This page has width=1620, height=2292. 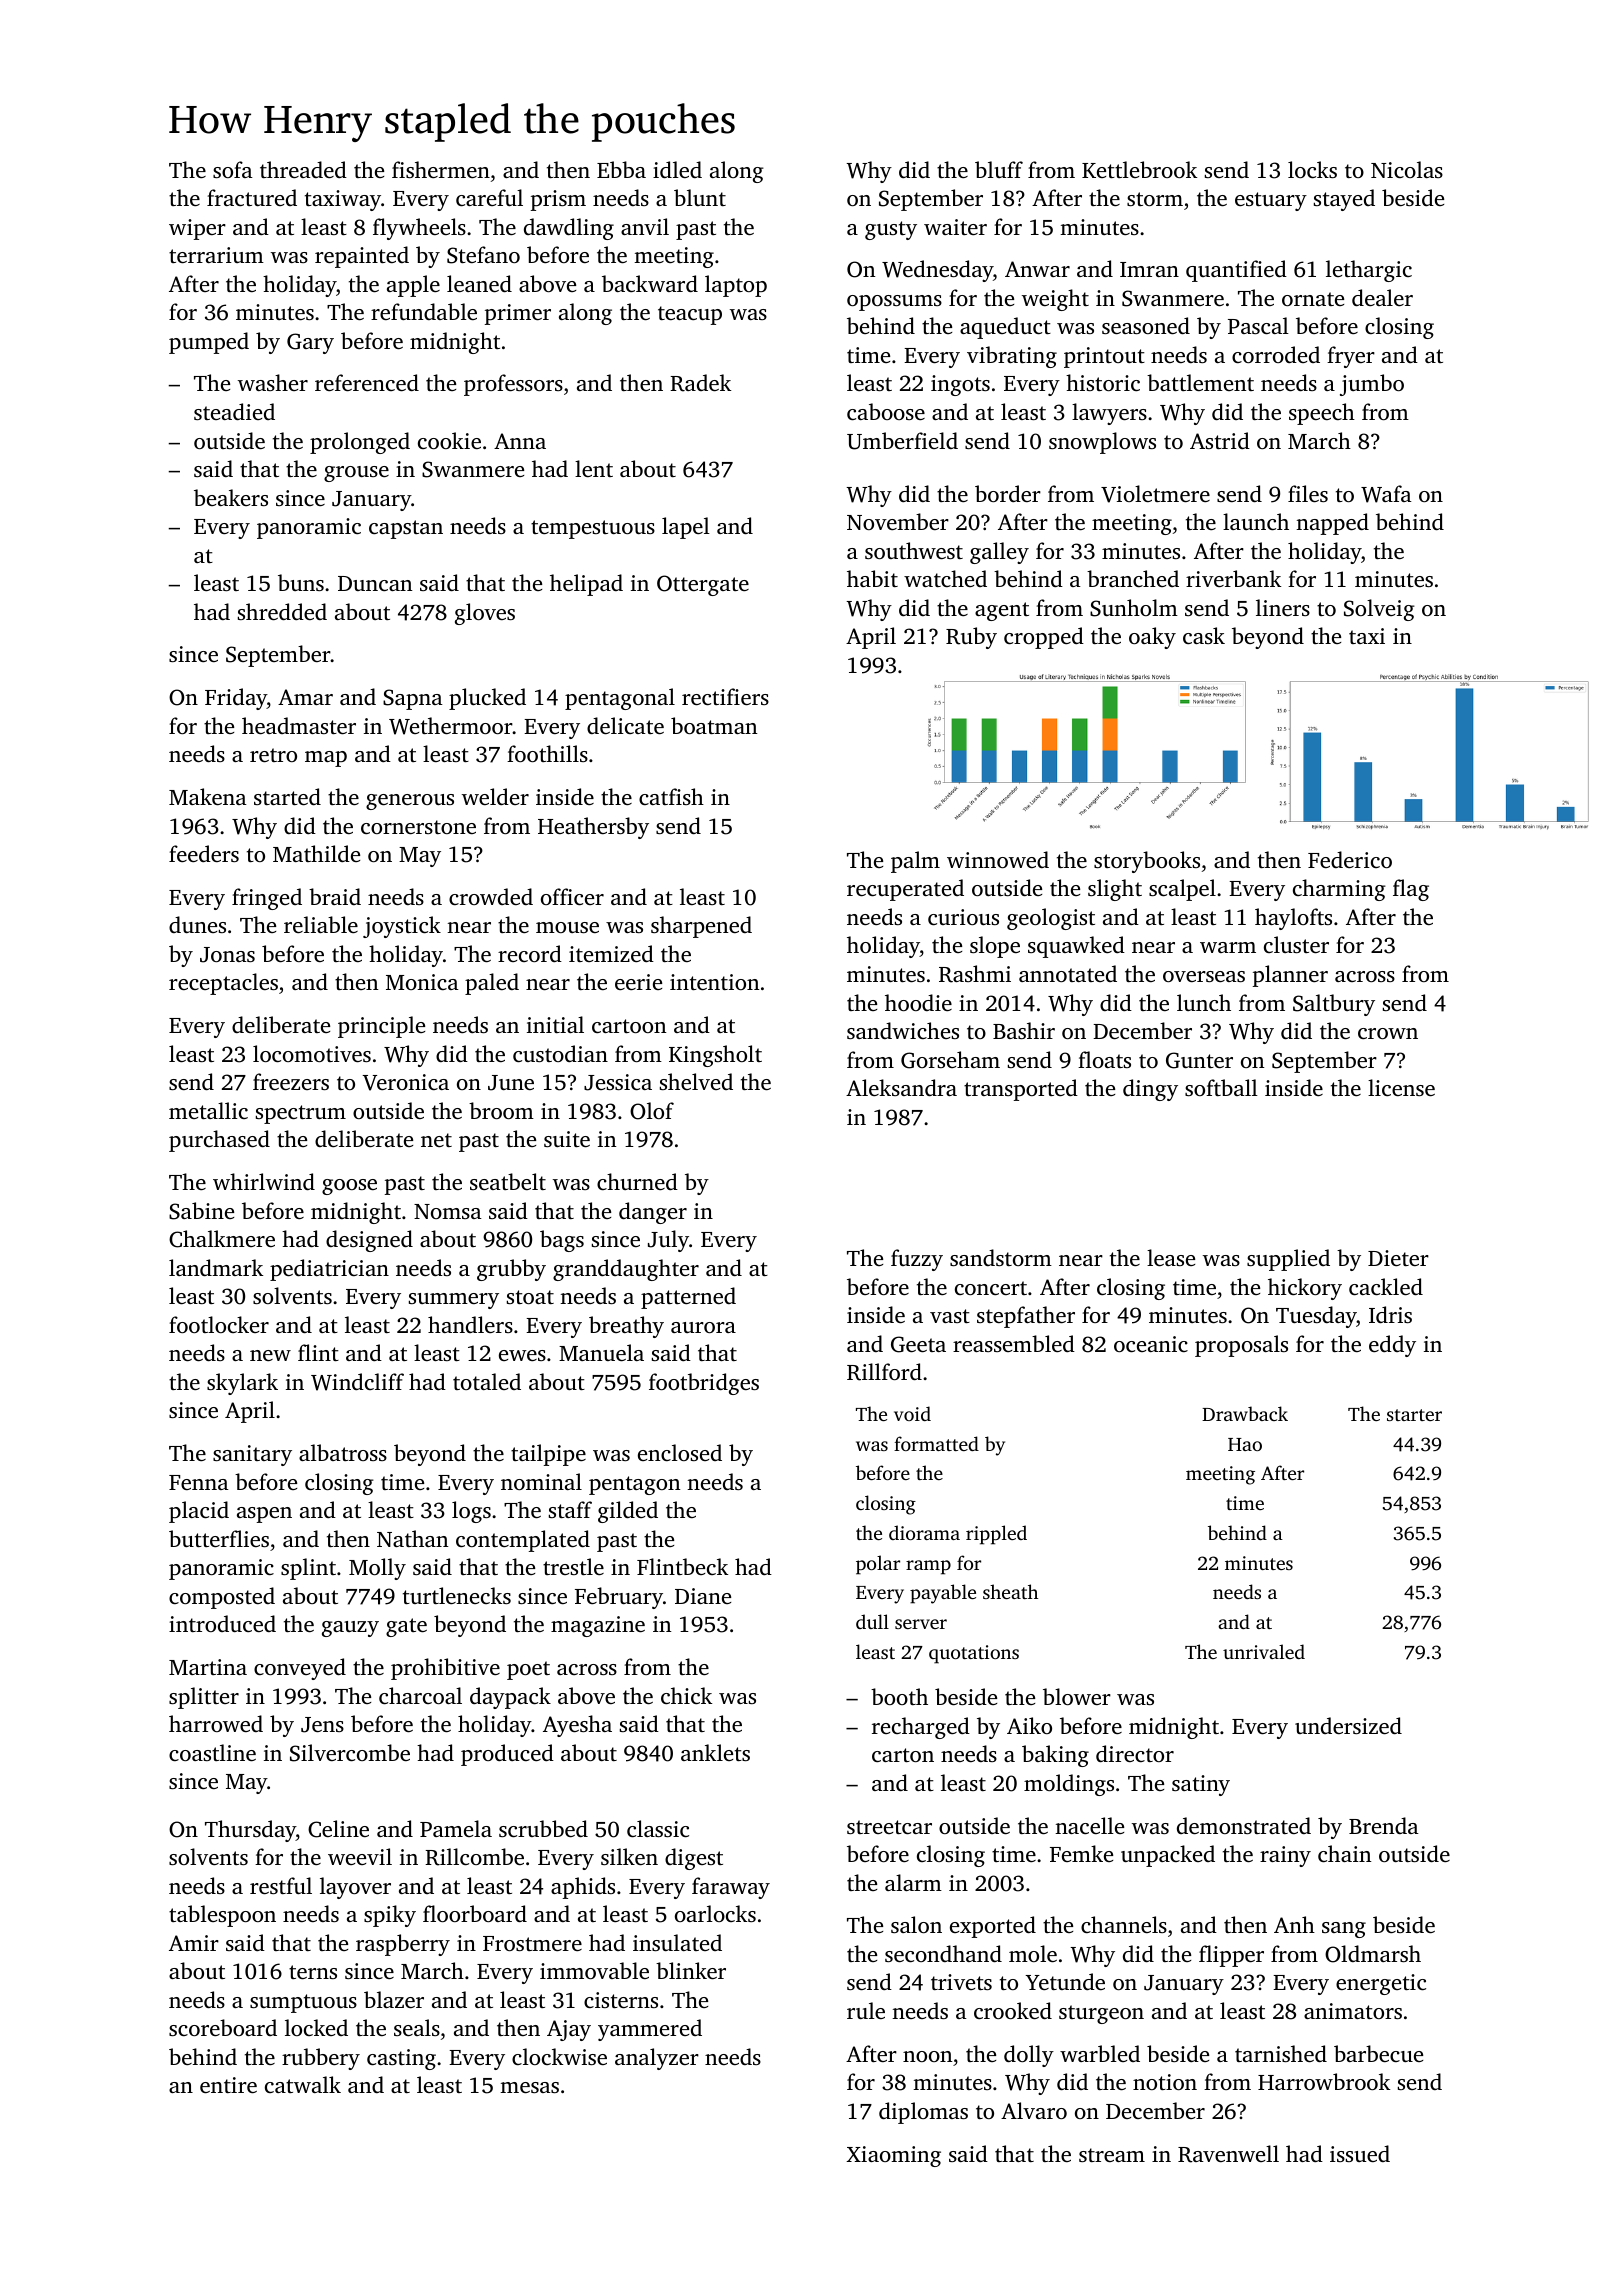 I want to click on diorama, so click(x=924, y=1532).
